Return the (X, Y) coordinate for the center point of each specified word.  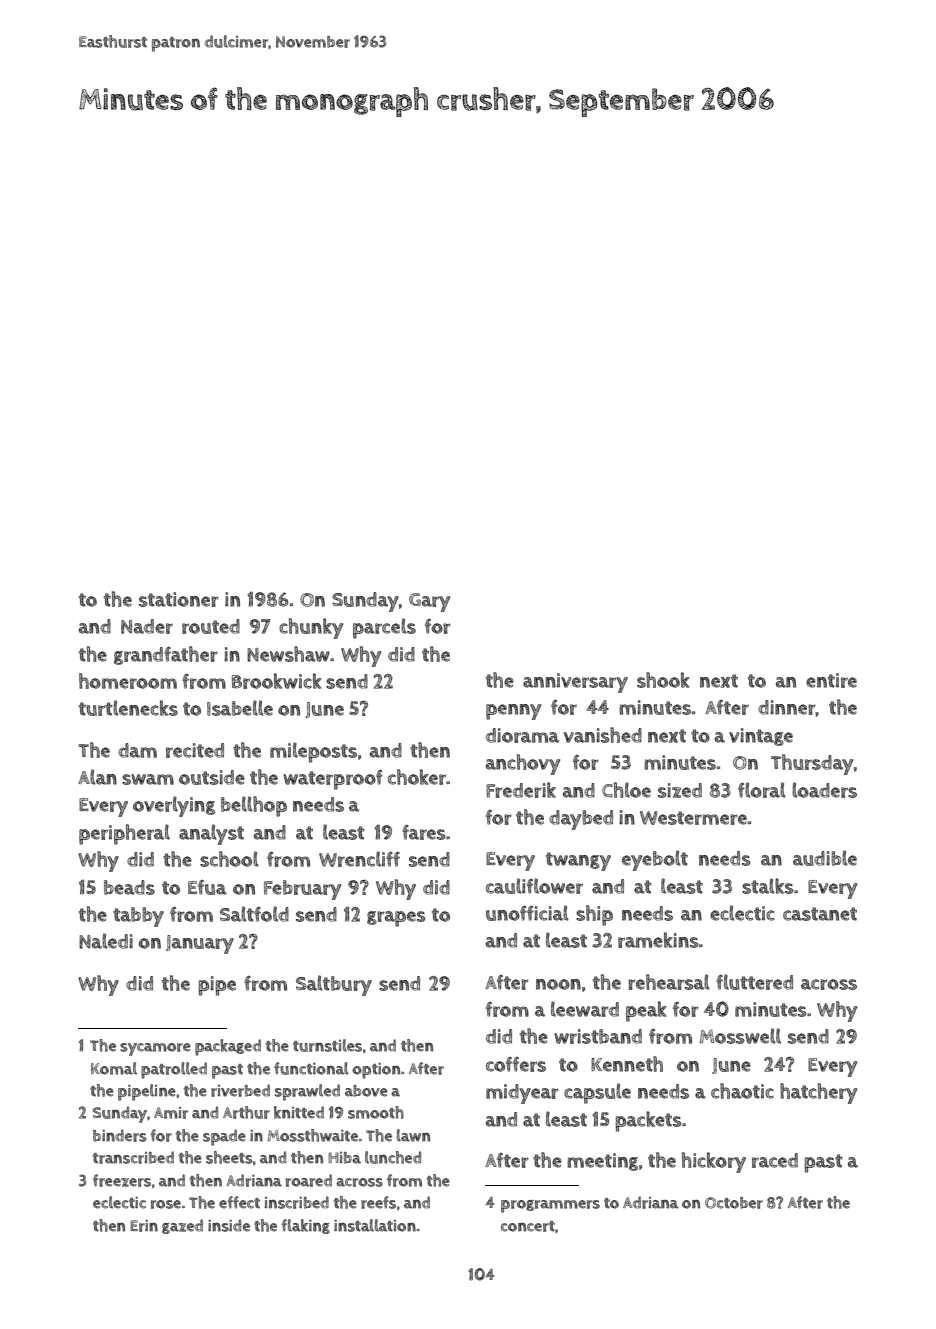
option (376, 1070)
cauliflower (534, 886)
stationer (179, 599)
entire (831, 680)
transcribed (133, 1157)
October (734, 1203)
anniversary (575, 683)
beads (129, 887)
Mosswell (740, 1036)
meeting (602, 1162)
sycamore (155, 1049)
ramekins (658, 940)
